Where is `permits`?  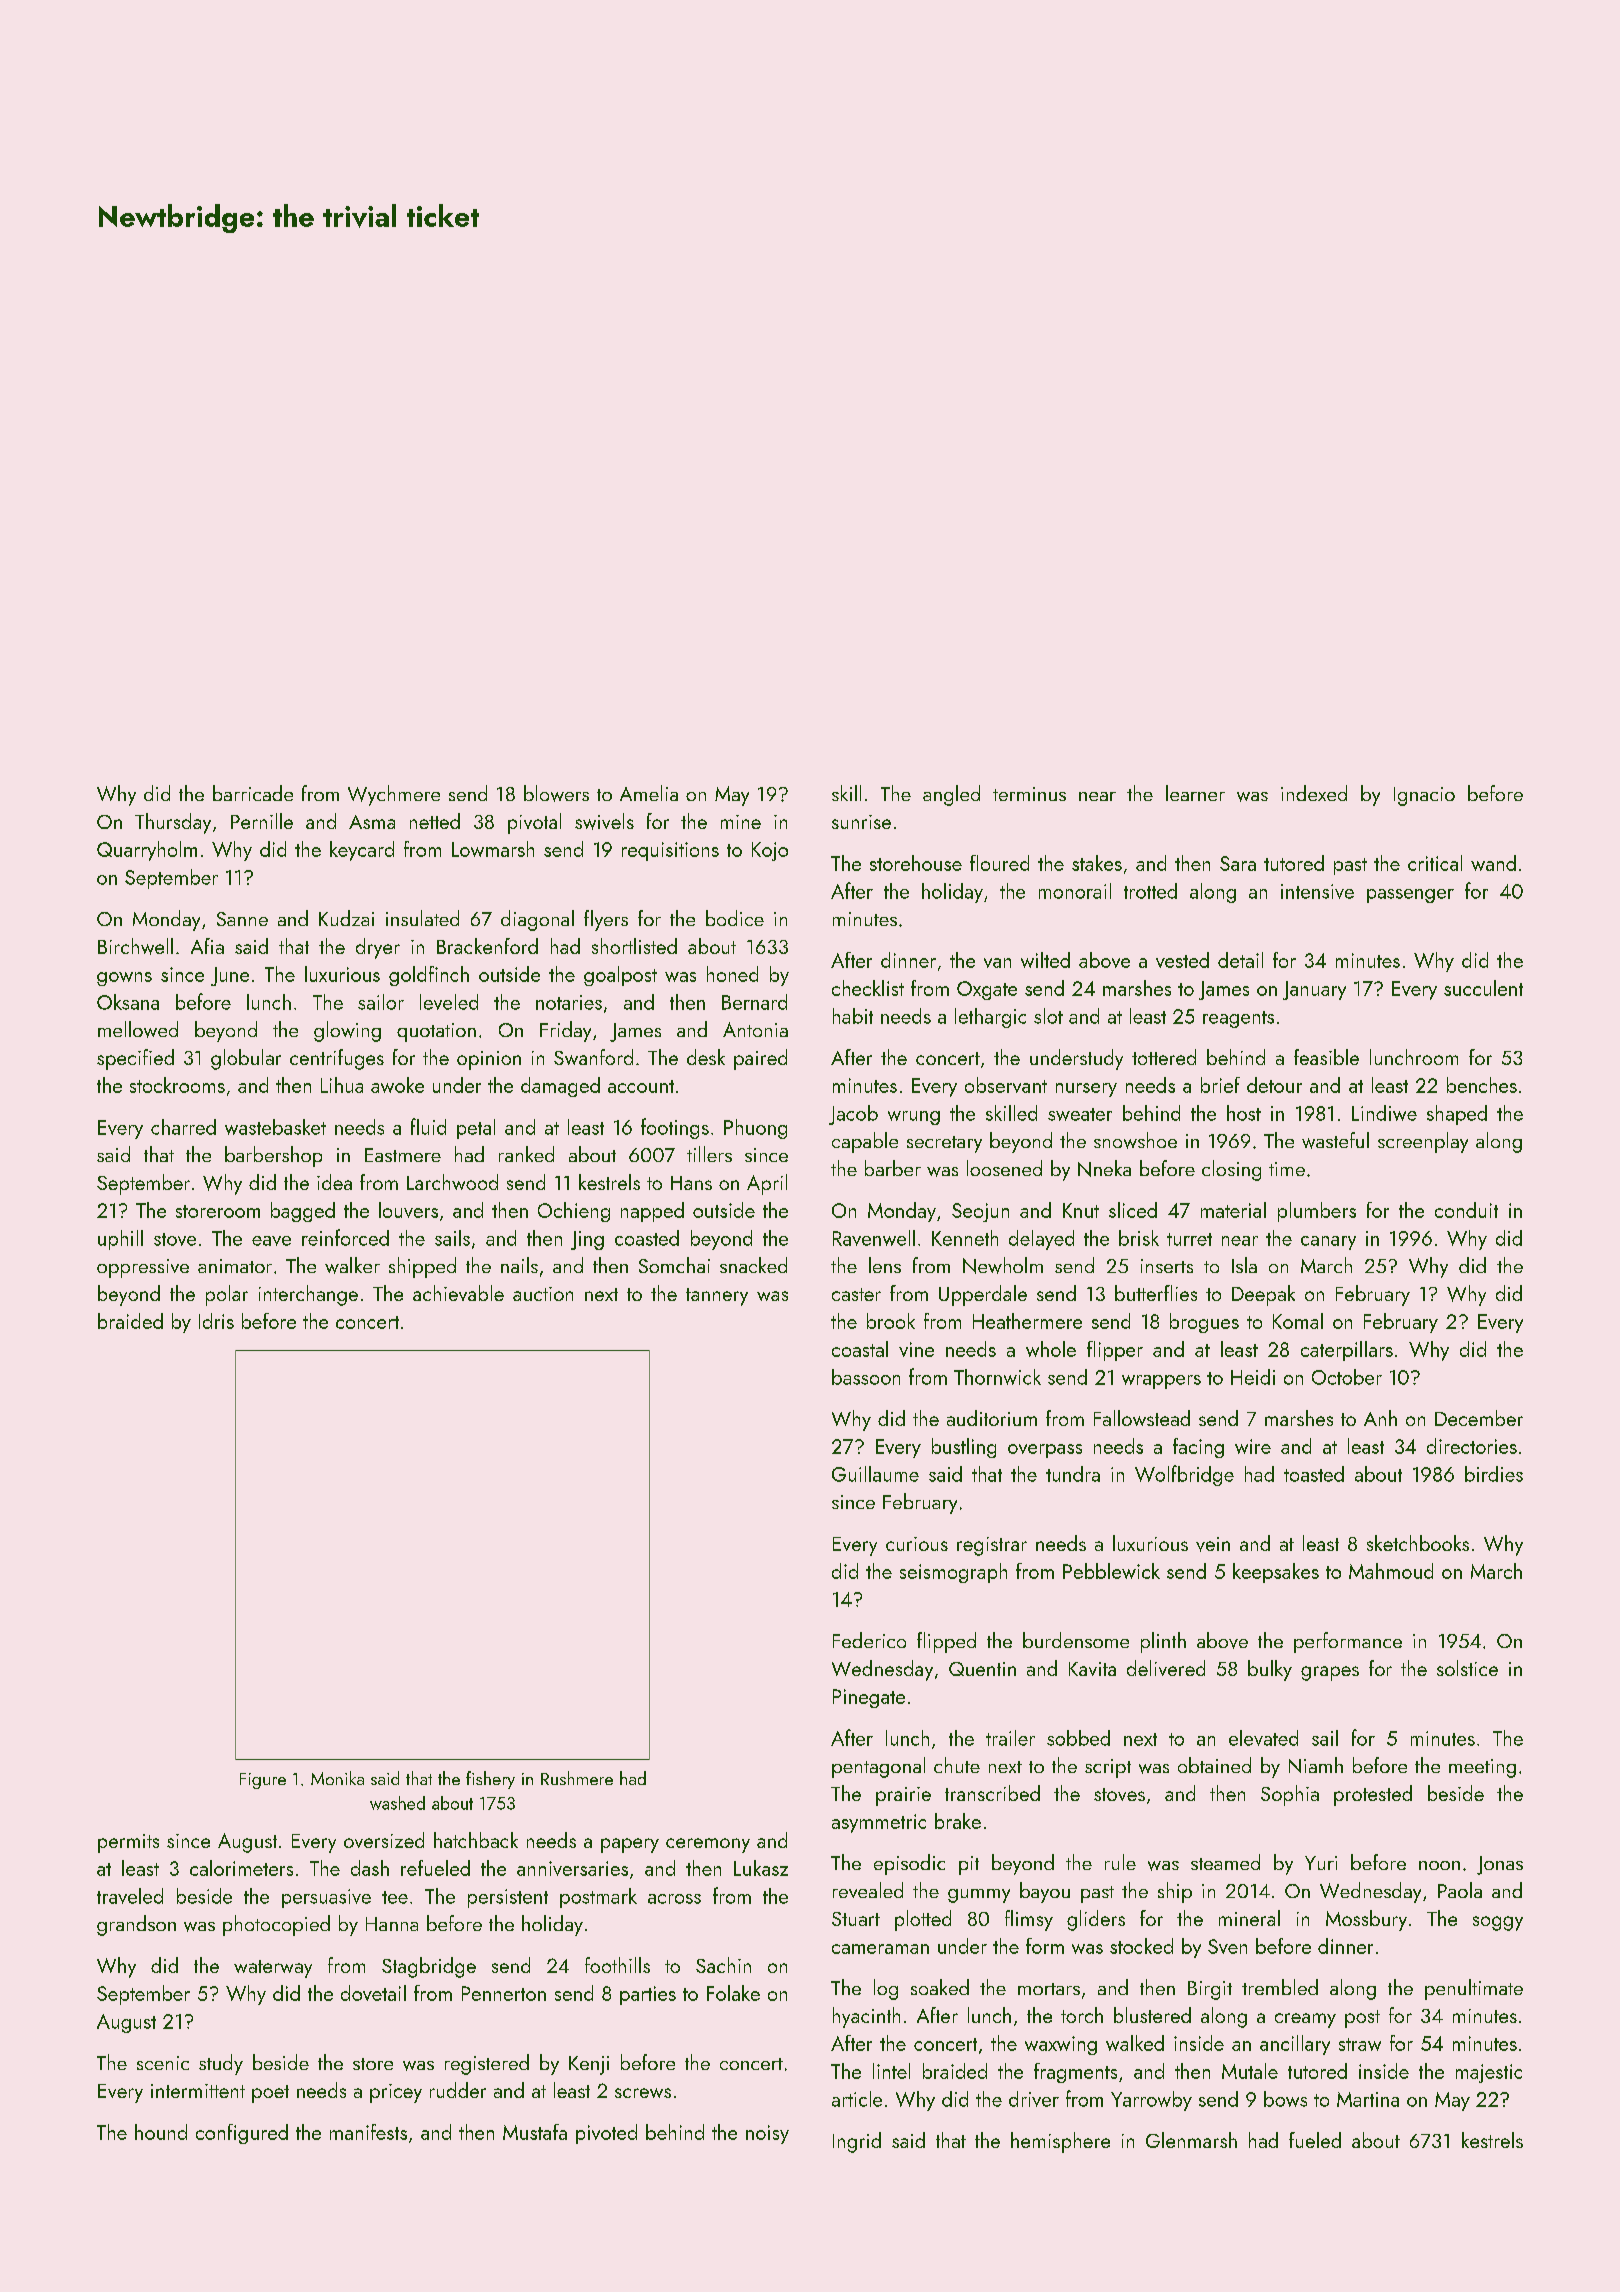 permits is located at coordinates (128, 1843).
